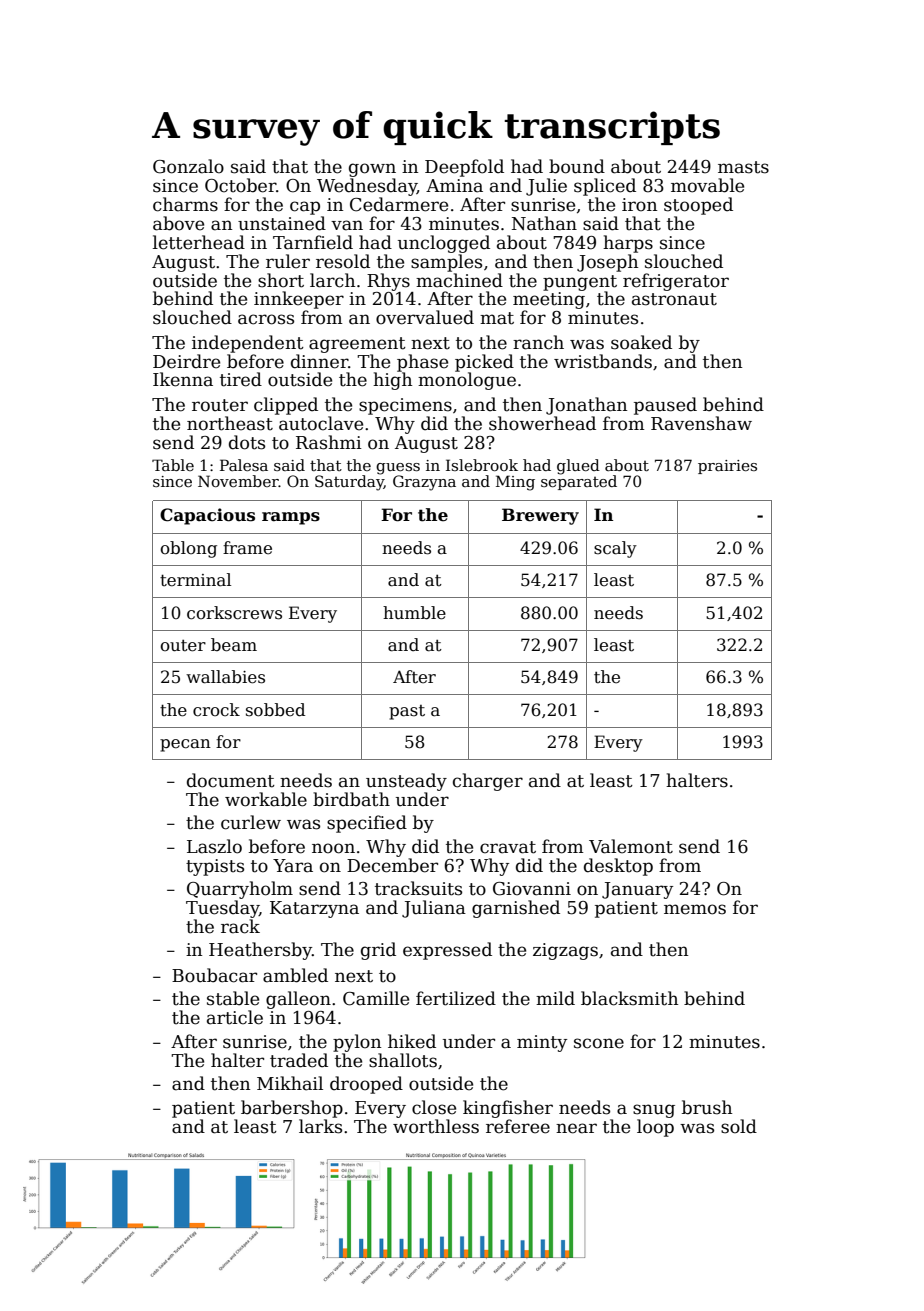  Describe the element at coordinates (540, 516) in the document. I see `Brewery` at that location.
